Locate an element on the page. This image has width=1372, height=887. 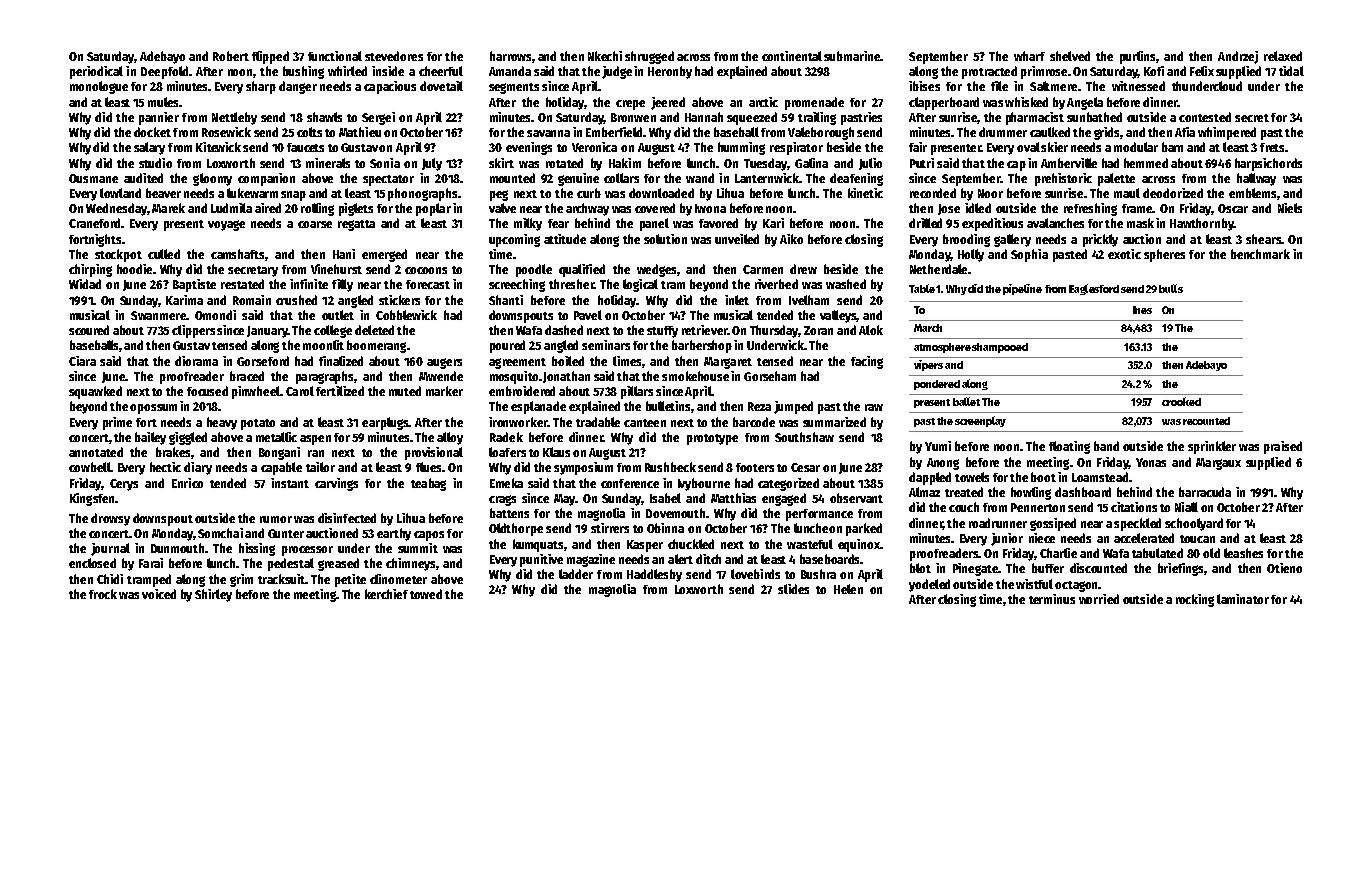
promenade is located at coordinates (814, 103).
